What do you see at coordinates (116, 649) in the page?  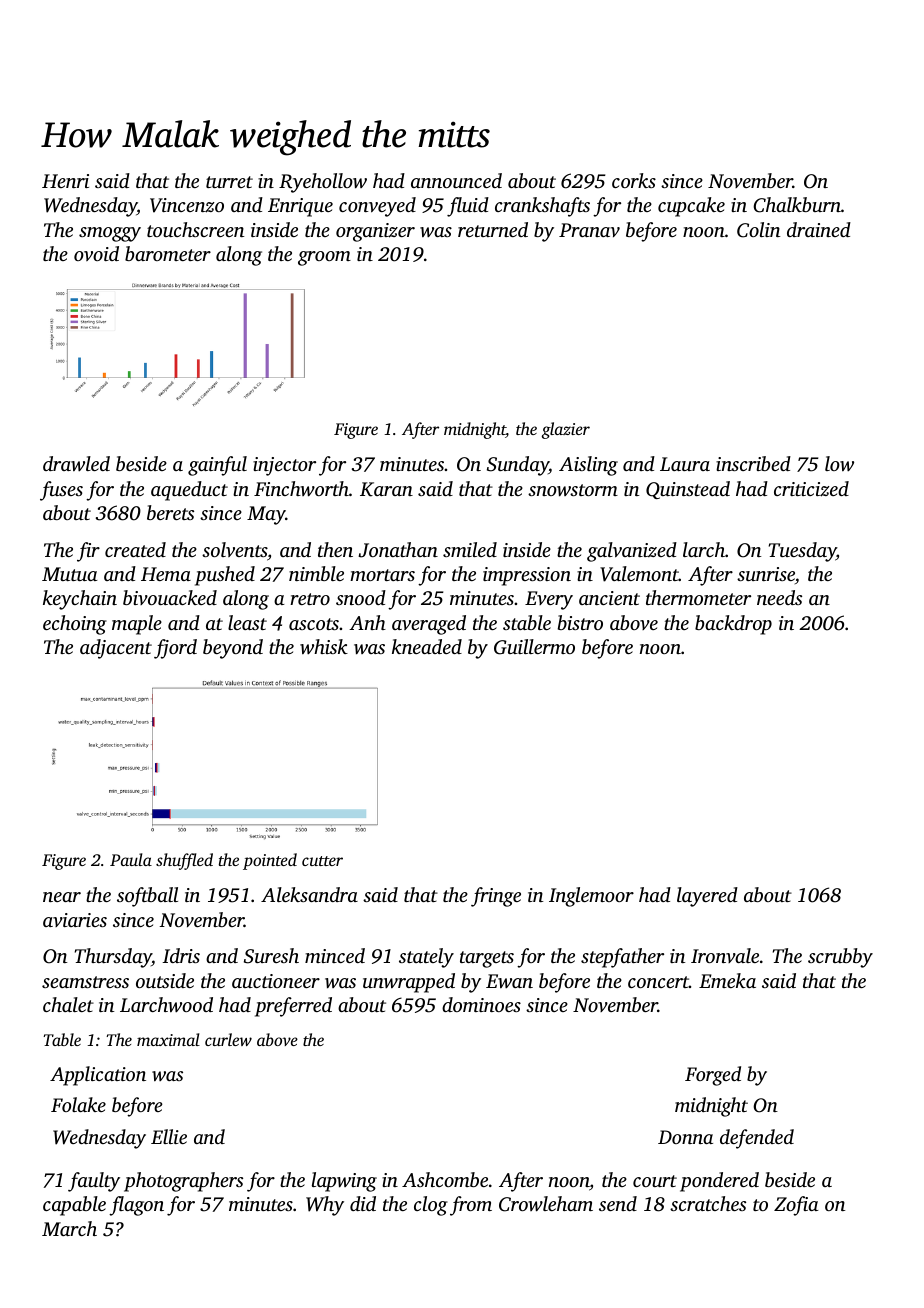 I see `adjacent` at bounding box center [116, 649].
